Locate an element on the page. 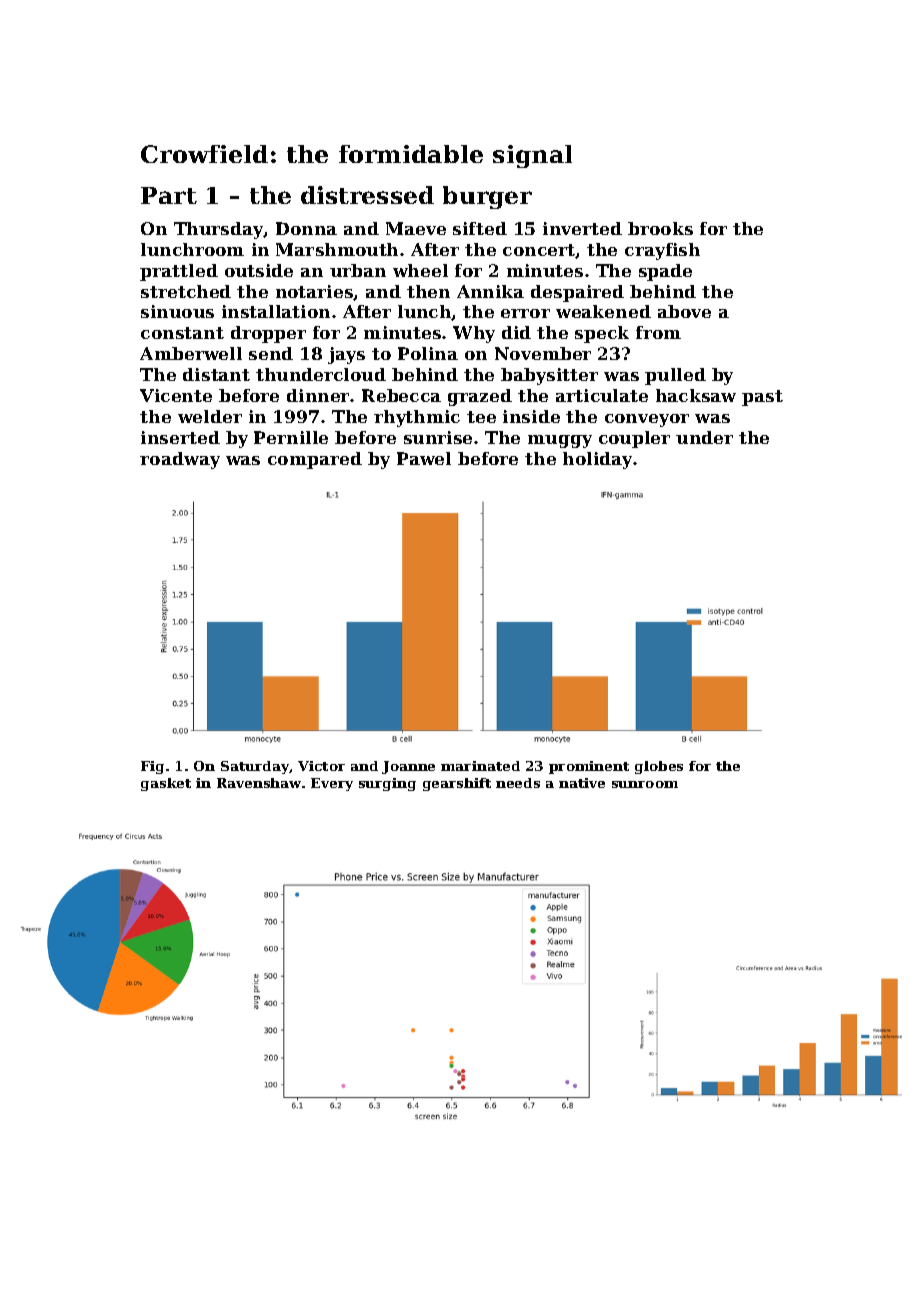 This page has width=924, height=1314. Annika is located at coordinates (490, 291).
